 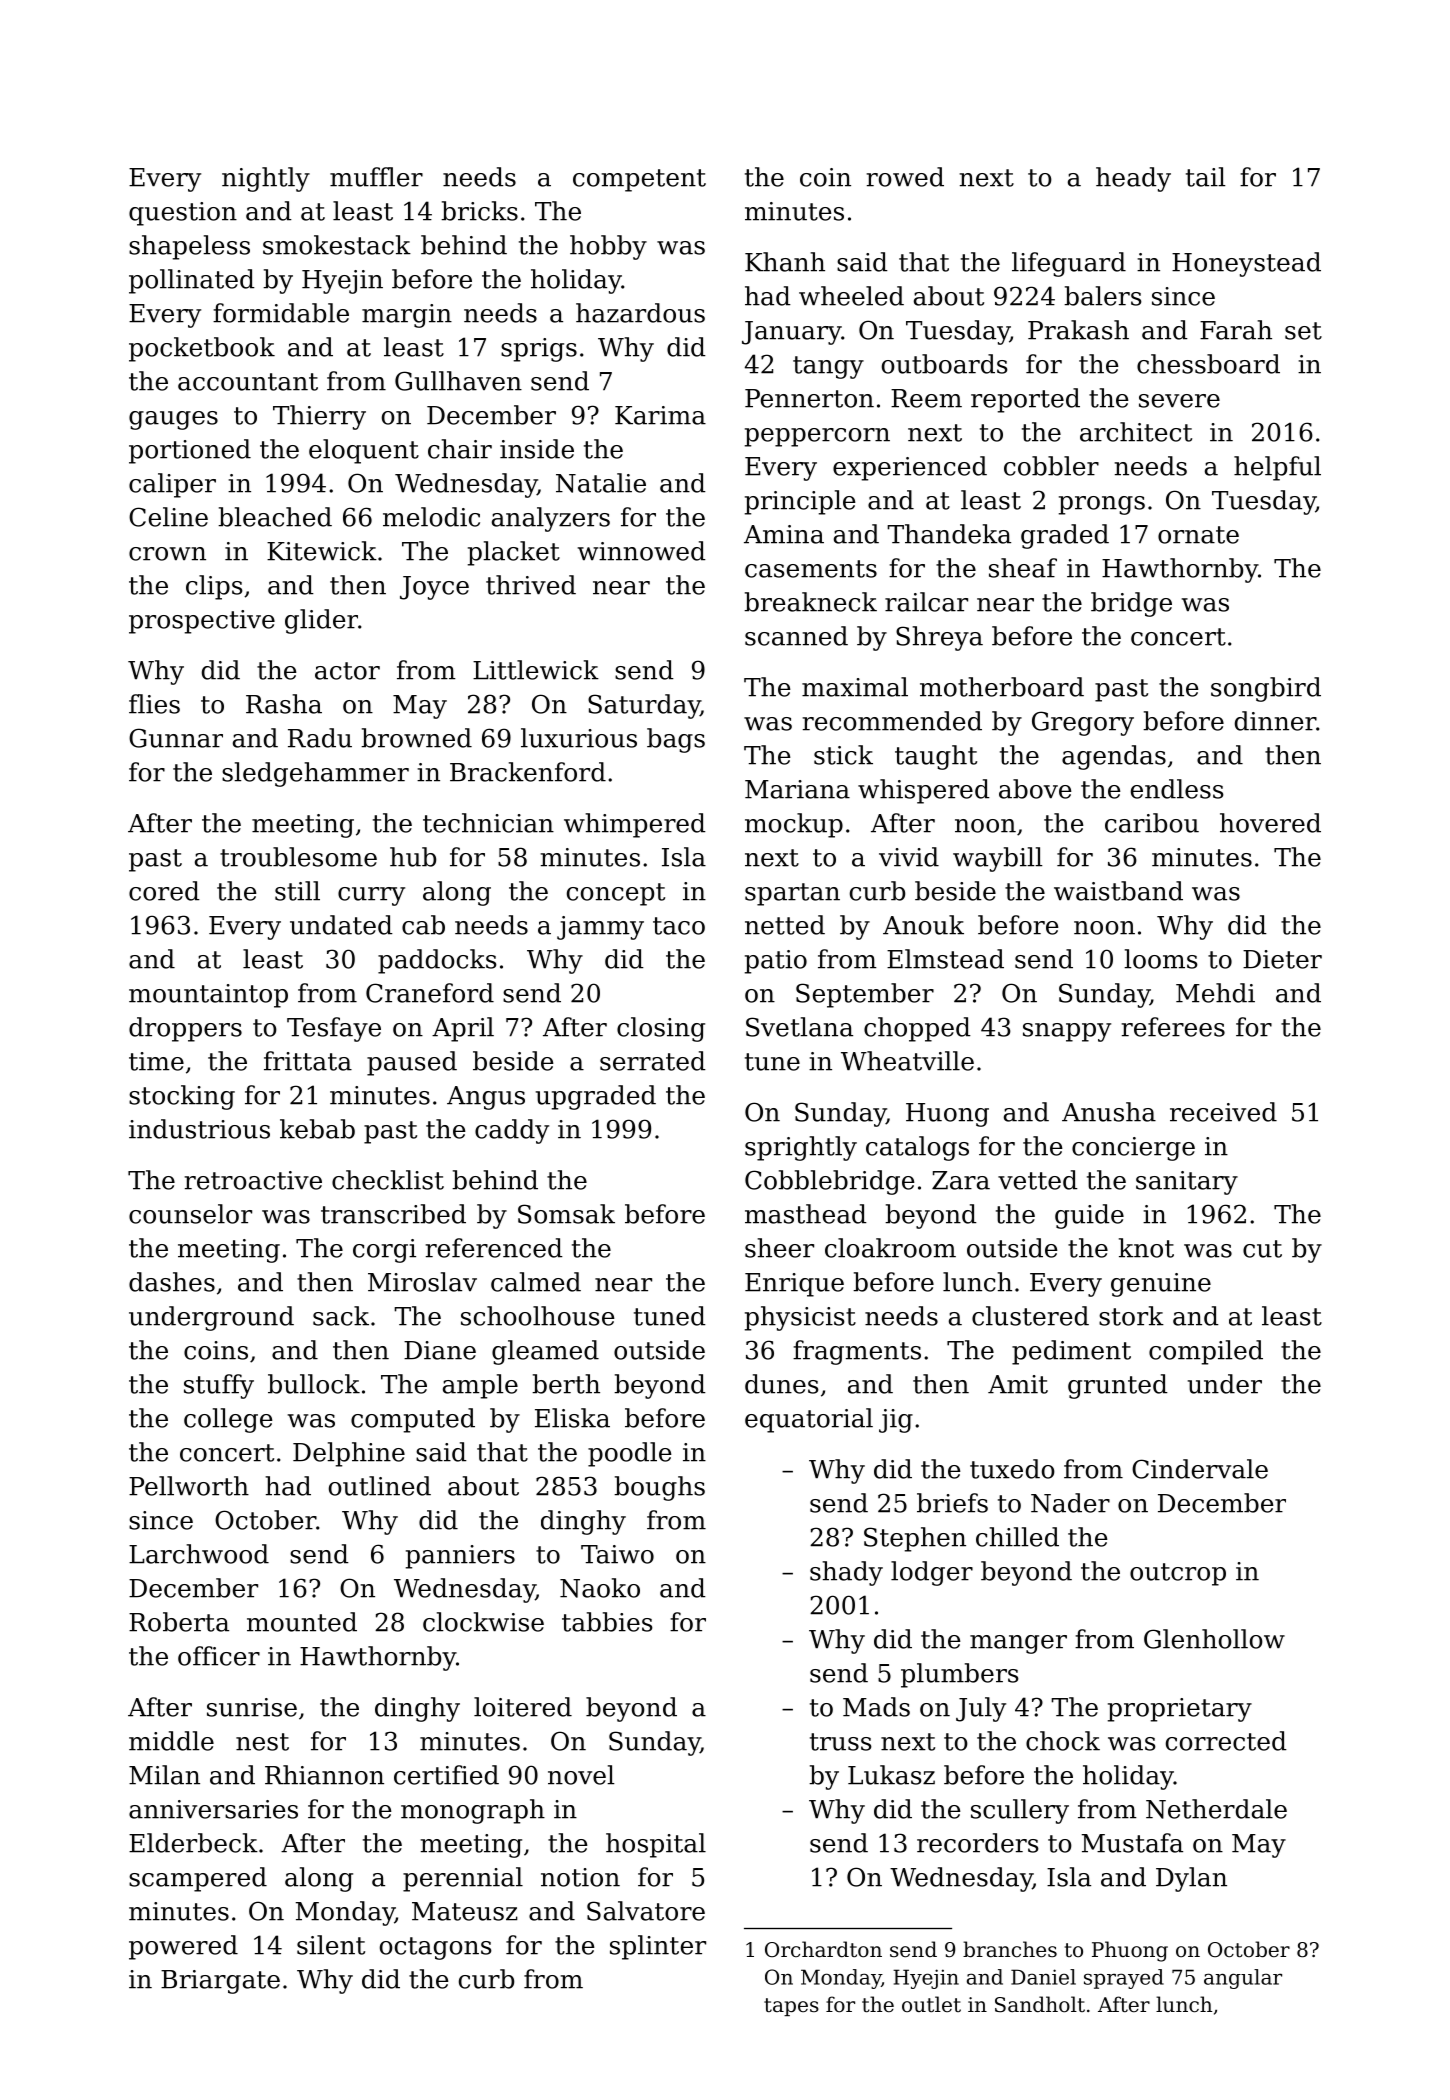 What do you see at coordinates (413, 1420) in the image?
I see `computed` at bounding box center [413, 1420].
